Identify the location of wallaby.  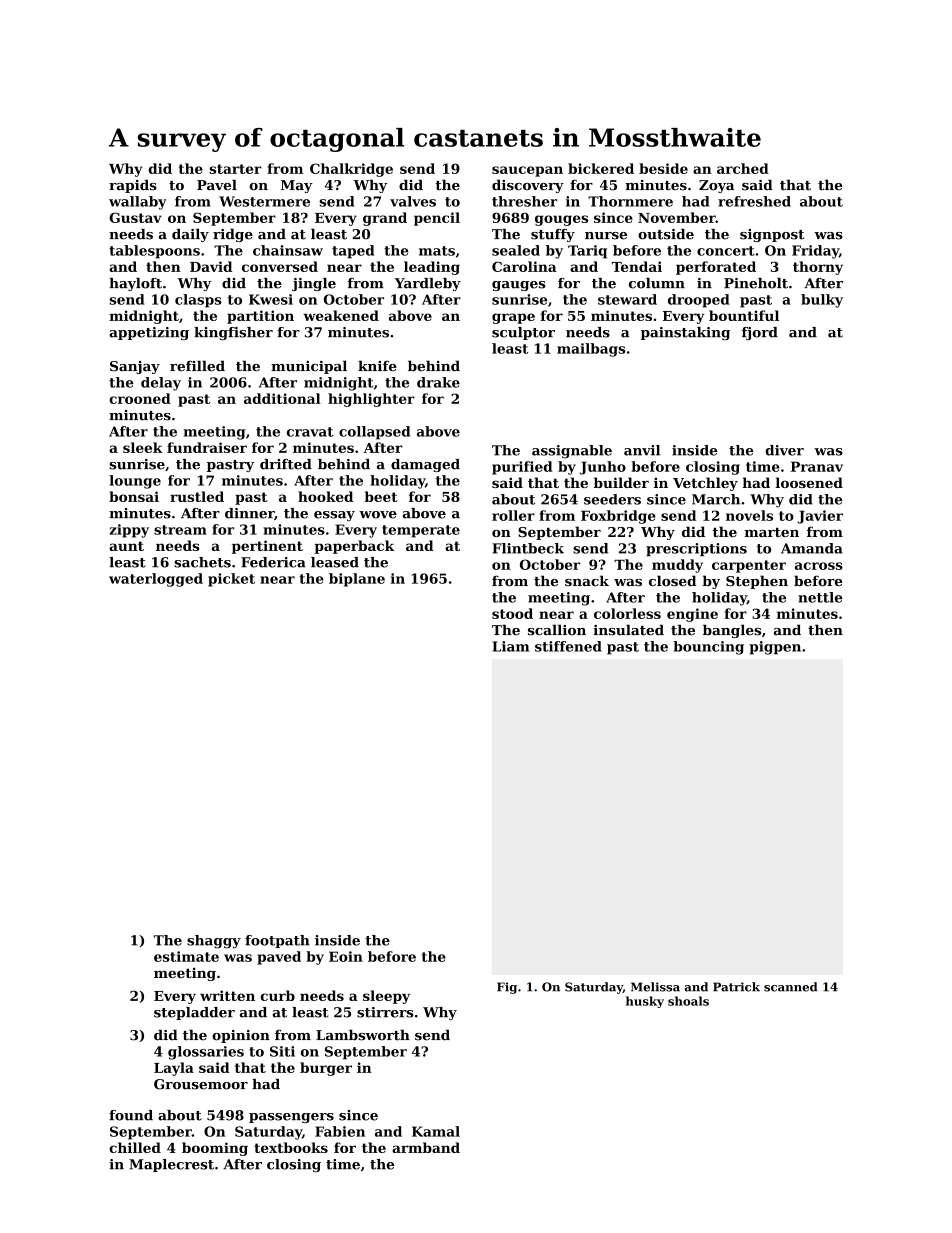
(138, 203).
